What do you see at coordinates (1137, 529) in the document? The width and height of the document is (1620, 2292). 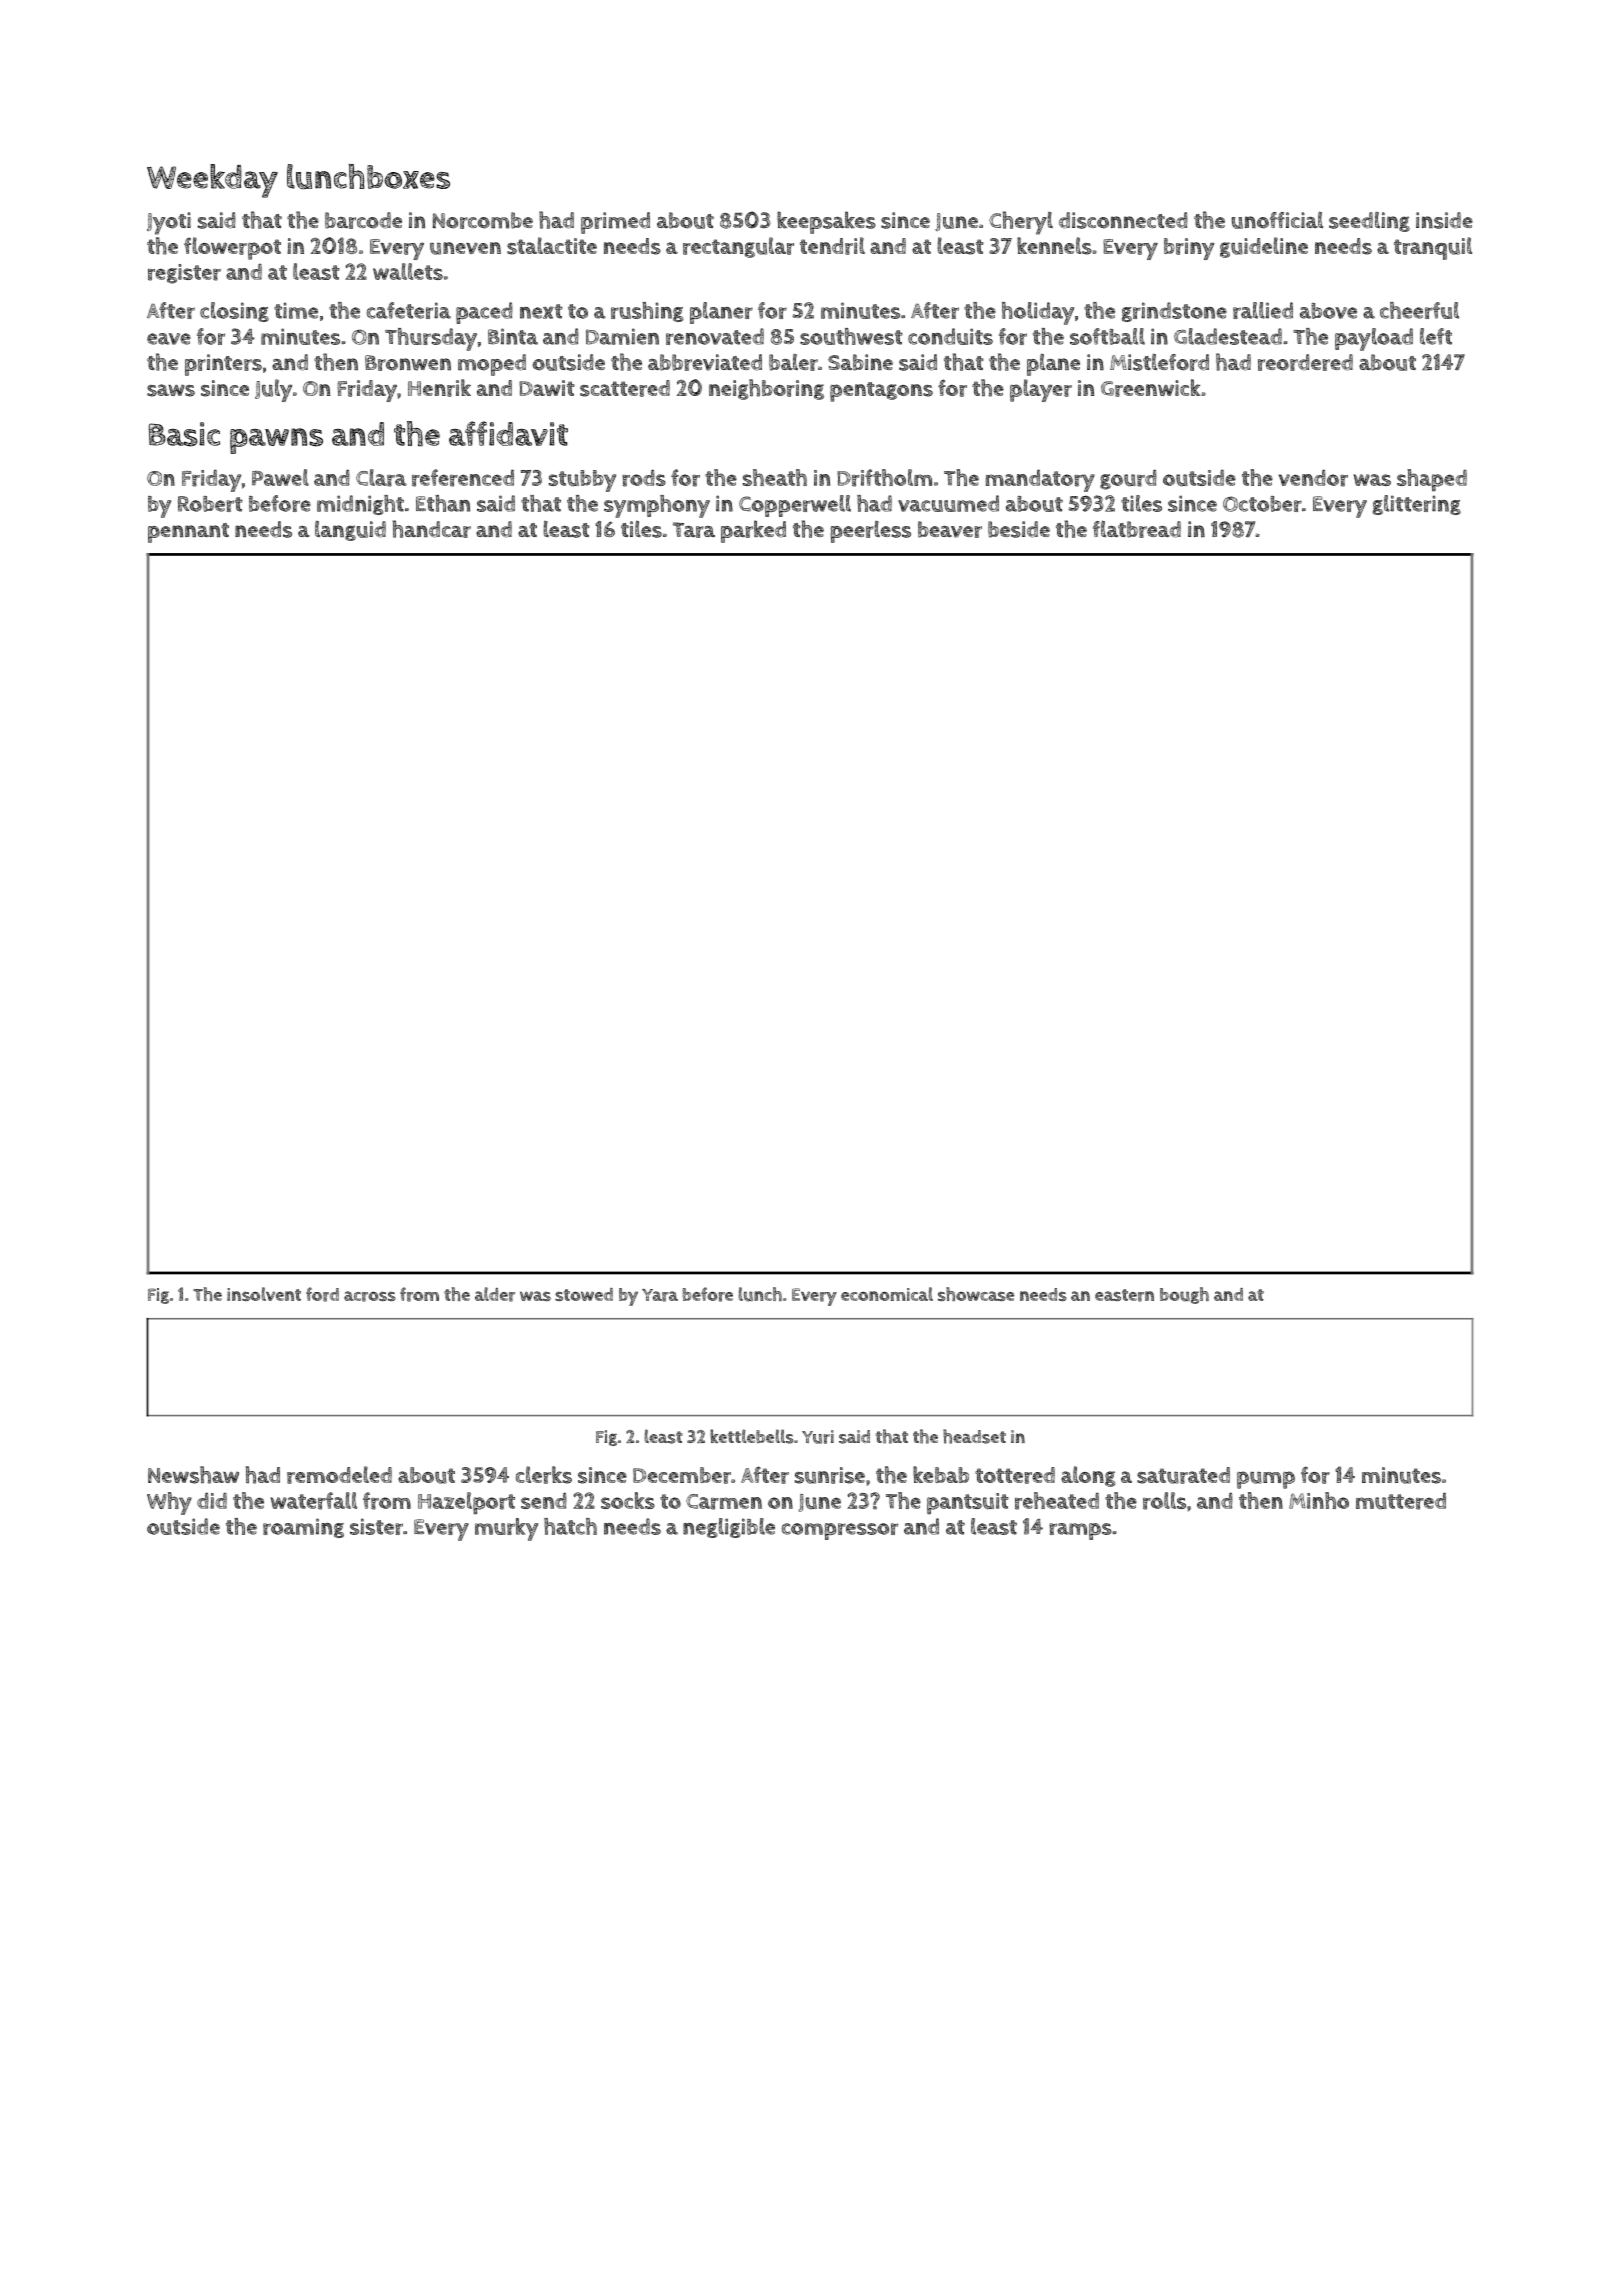 I see `flatbread` at bounding box center [1137, 529].
